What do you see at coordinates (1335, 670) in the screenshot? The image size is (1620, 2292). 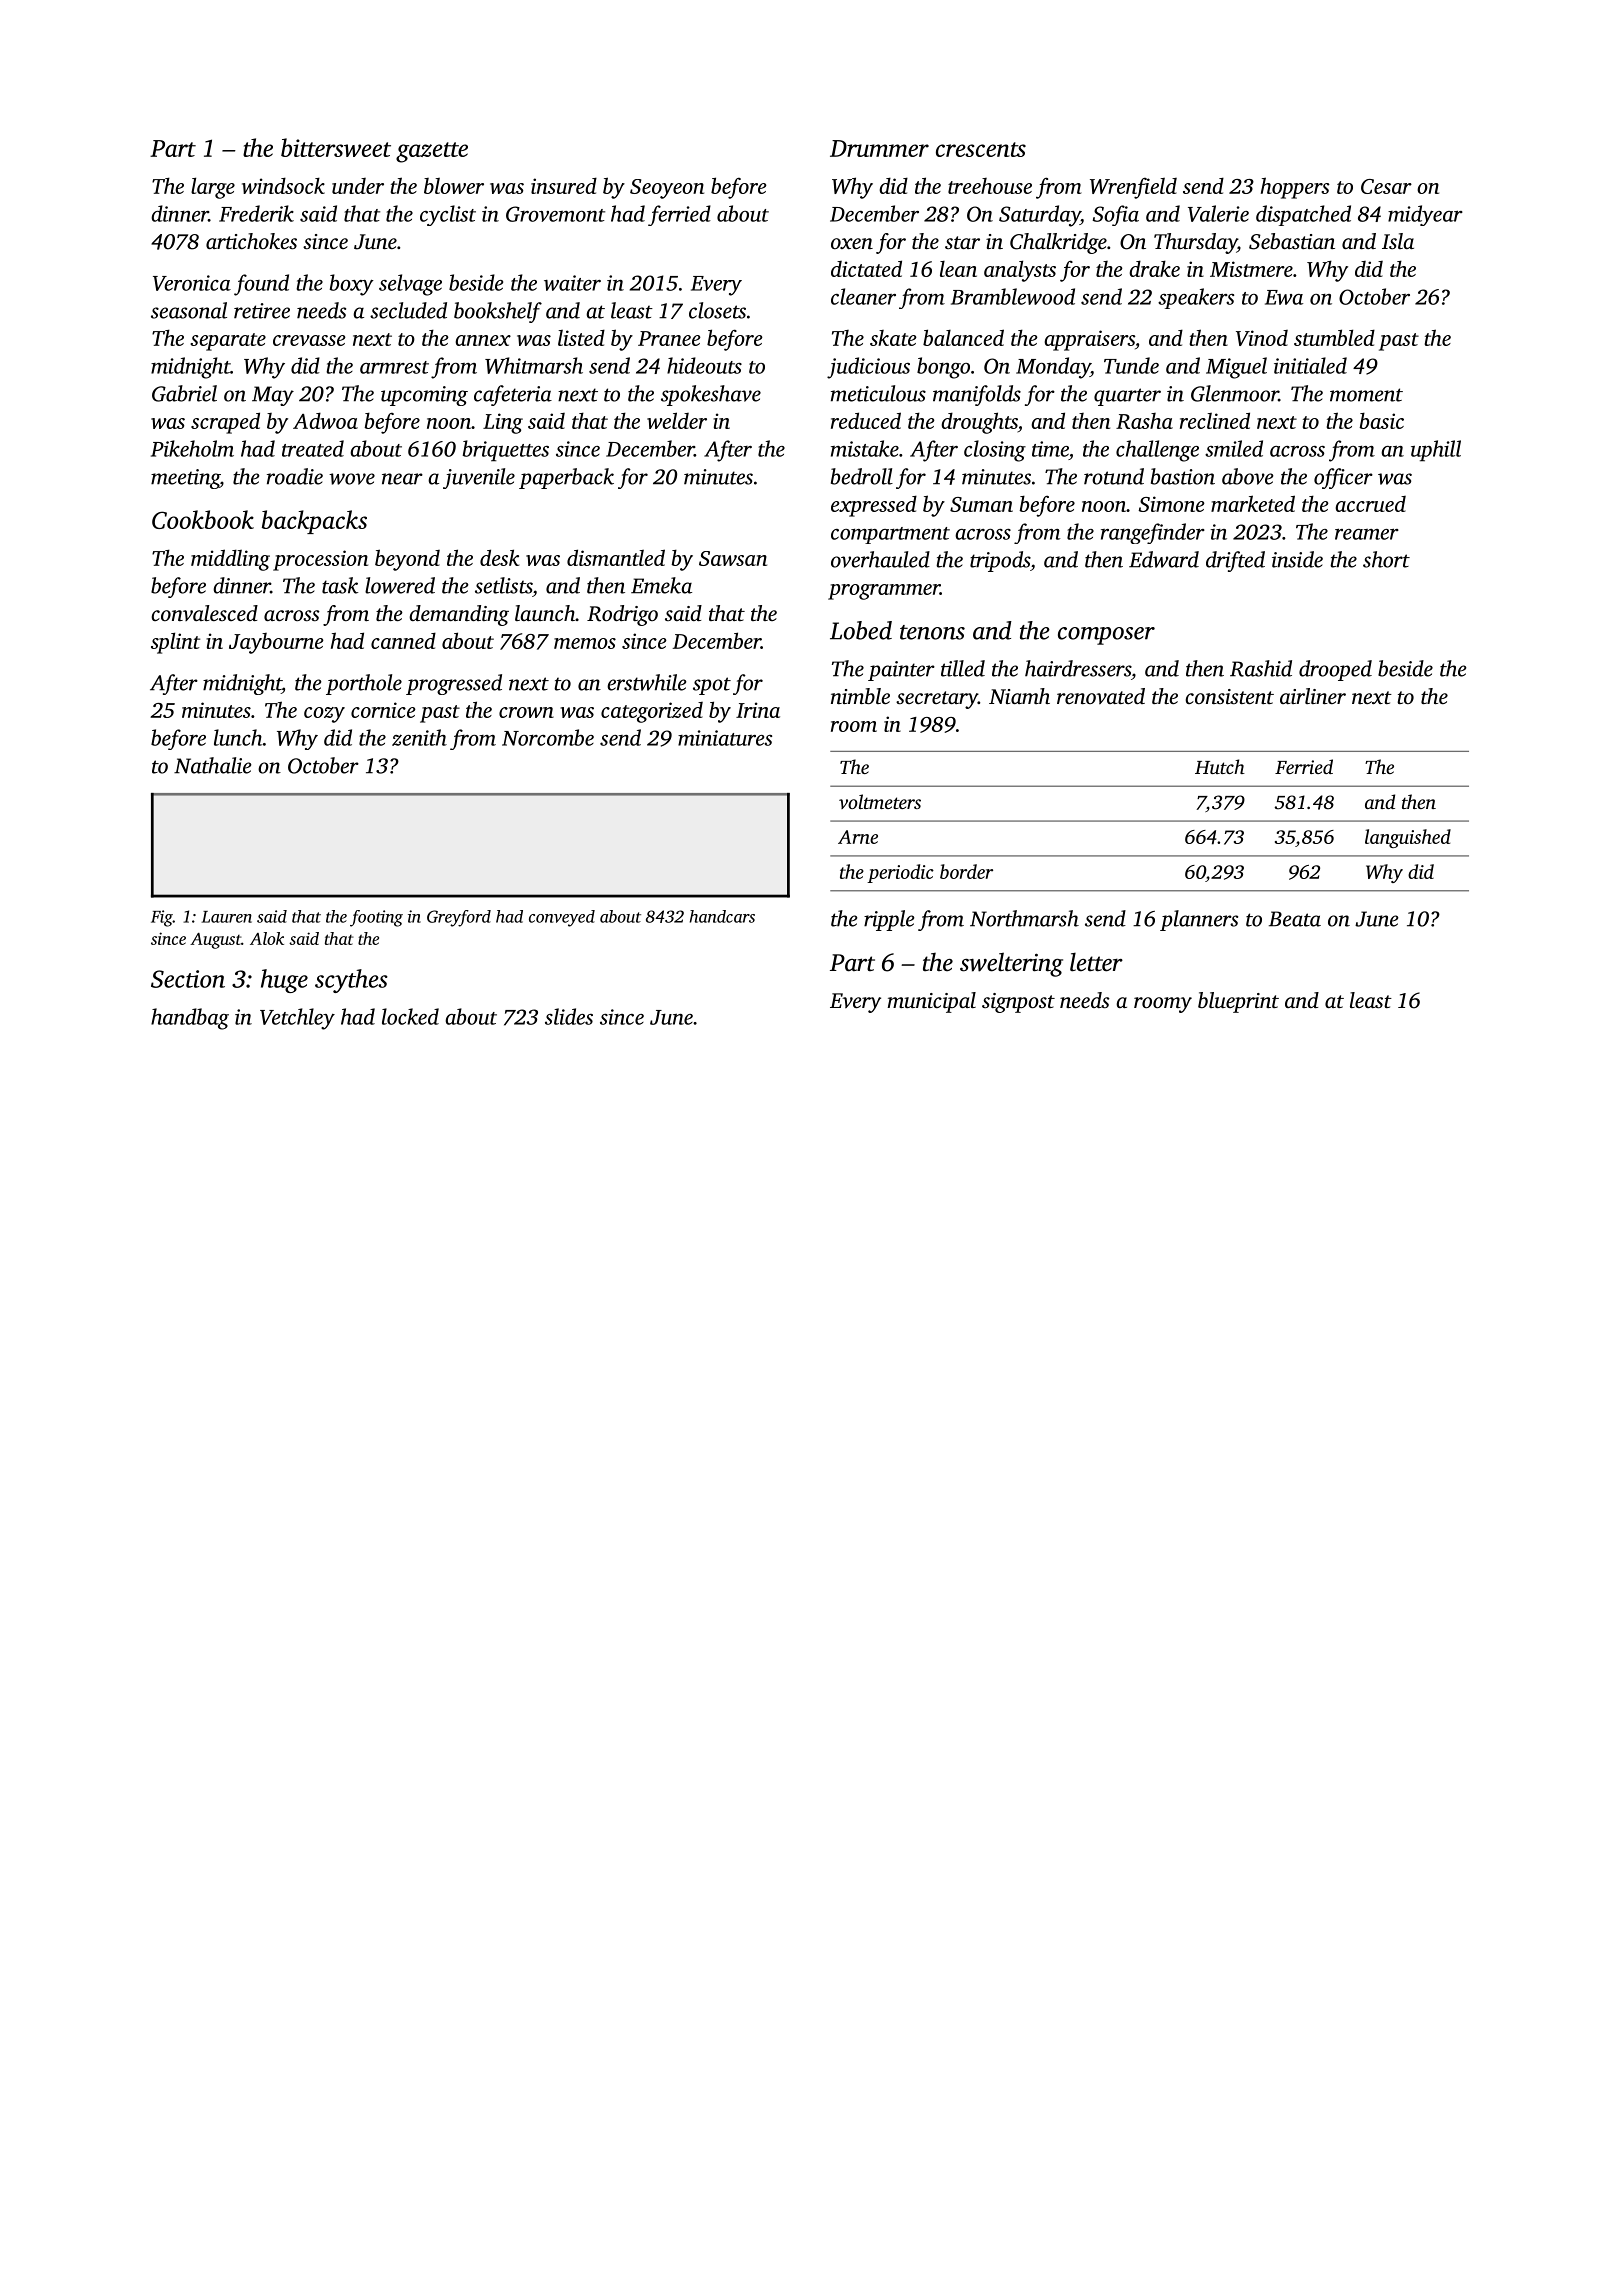 I see `drooped` at bounding box center [1335, 670].
